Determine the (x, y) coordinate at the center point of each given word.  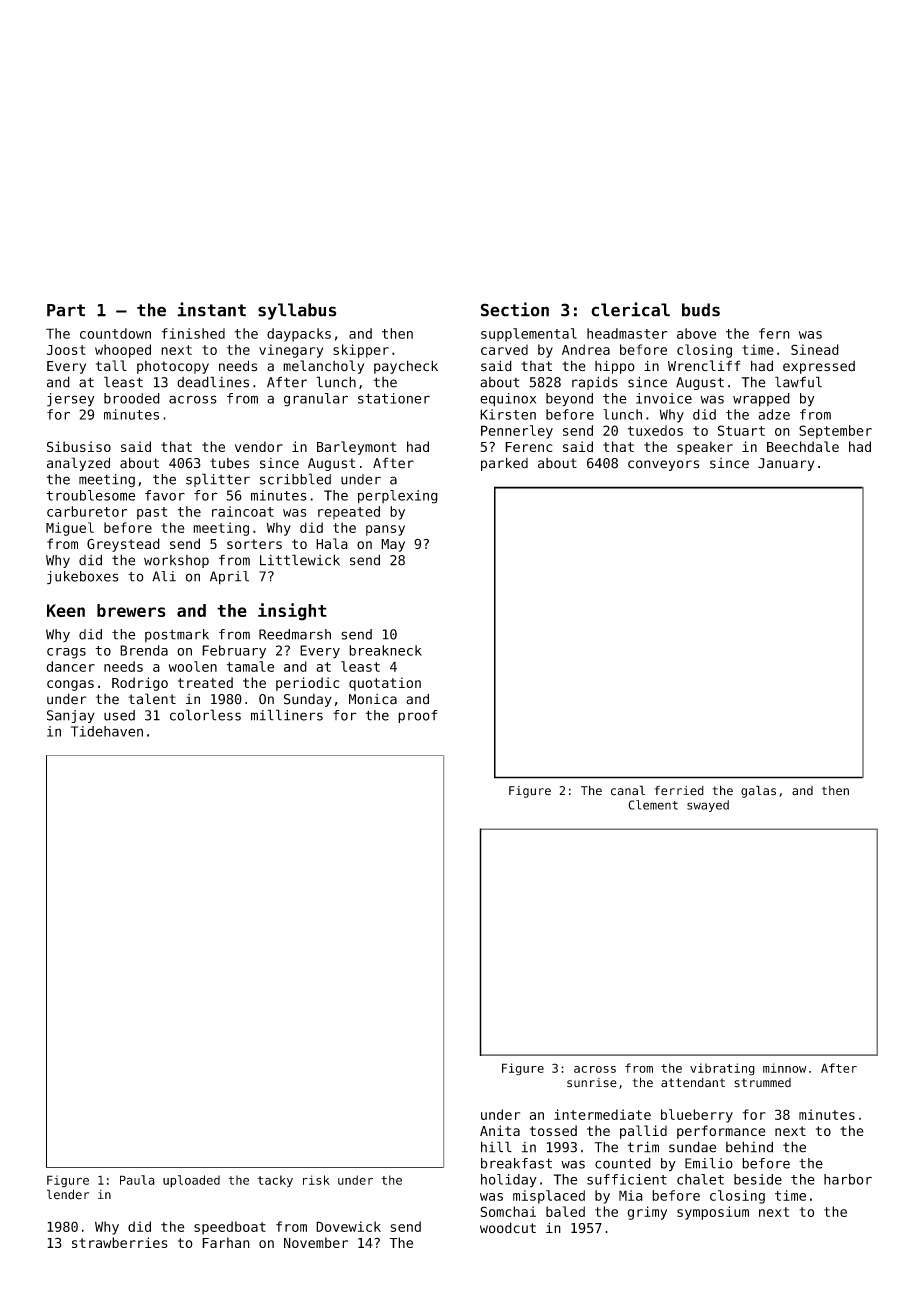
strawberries (120, 1242)
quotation (385, 684)
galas (758, 791)
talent (152, 699)
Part (66, 310)
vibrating (722, 1069)
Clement (653, 805)
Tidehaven (107, 731)
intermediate (602, 1114)
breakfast (516, 1163)
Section (515, 309)
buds (701, 310)
